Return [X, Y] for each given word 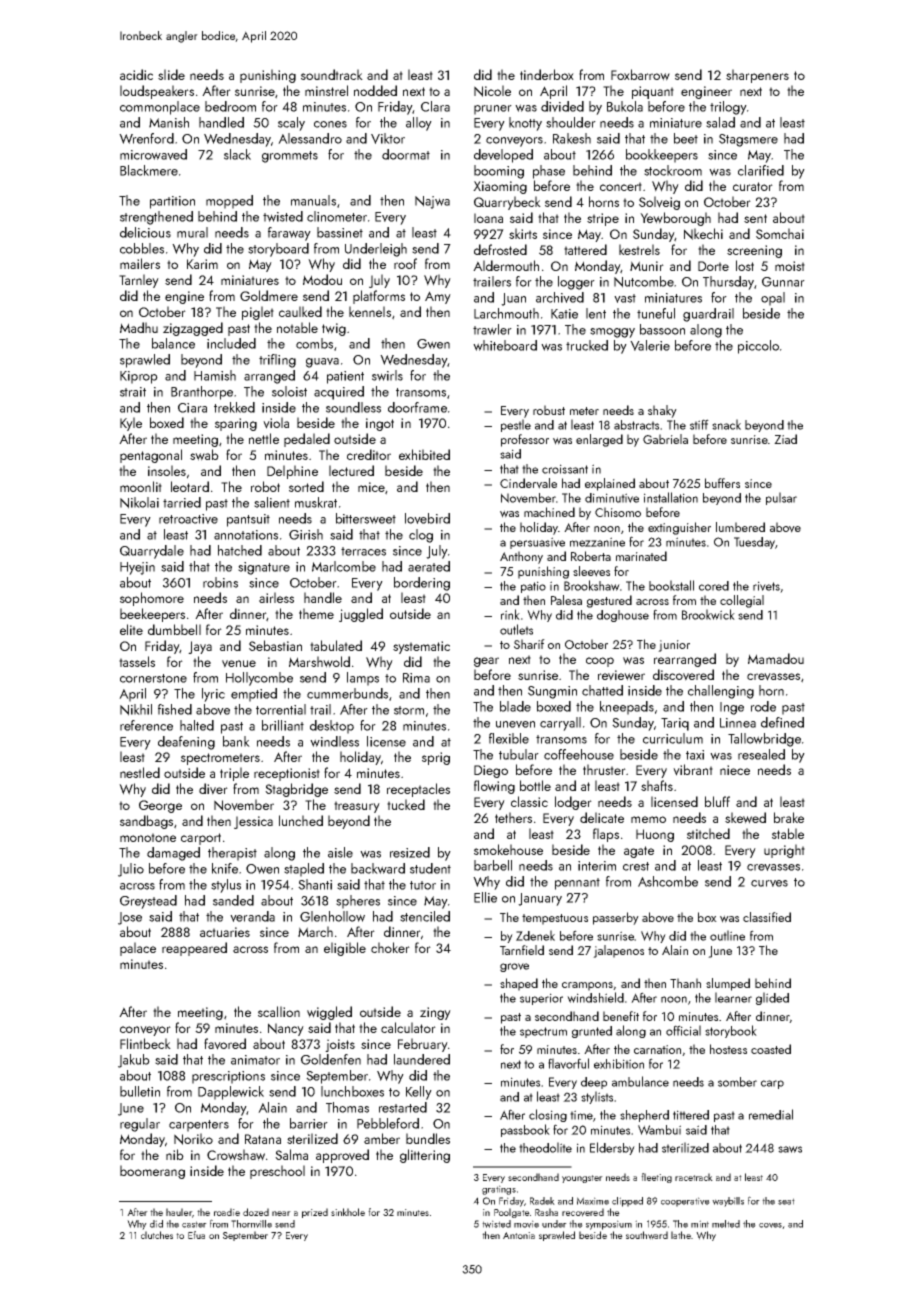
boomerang [152, 1172]
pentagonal [151, 456]
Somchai [780, 233]
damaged [173, 854]
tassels [137, 661]
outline [727, 935]
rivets [766, 586]
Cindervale [528, 483]
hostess [728, 1049]
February [423, 1045]
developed [503, 156]
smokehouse [508, 849]
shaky [662, 411]
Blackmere [149, 170]
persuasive [537, 543]
